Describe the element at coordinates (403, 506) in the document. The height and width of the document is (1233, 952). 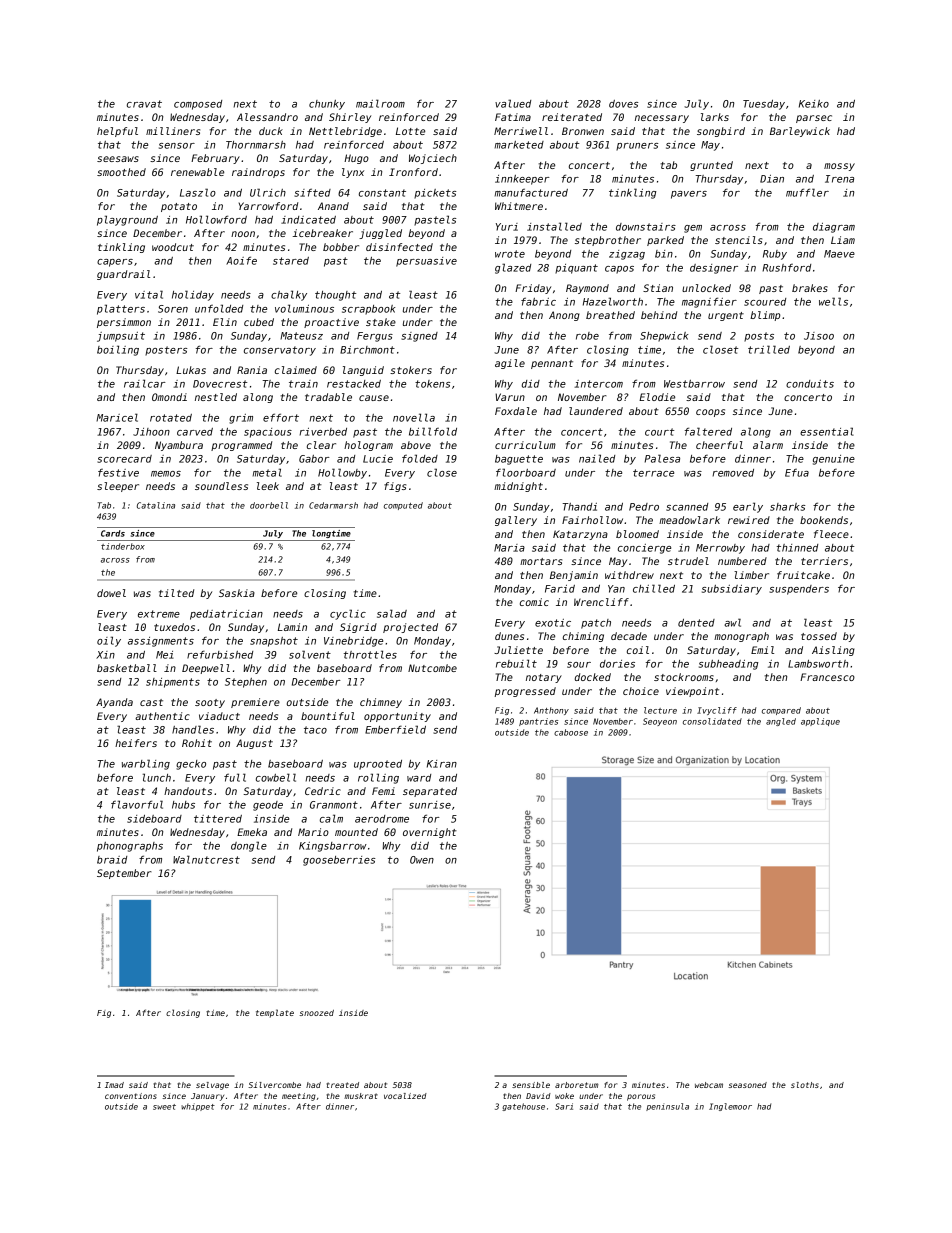
I see `computed` at that location.
